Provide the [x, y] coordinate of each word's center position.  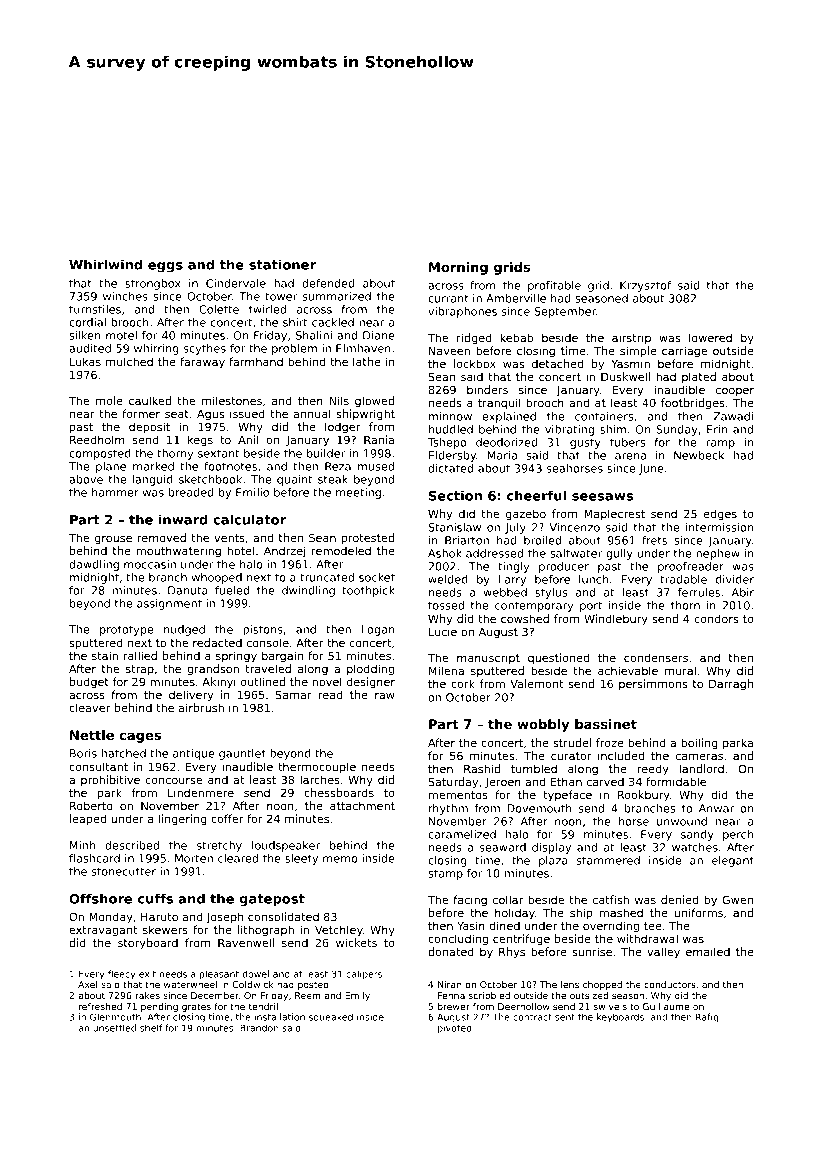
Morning [458, 268]
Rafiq [707, 1018]
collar [508, 899]
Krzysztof [645, 286]
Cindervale [236, 283]
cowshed [525, 618]
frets [654, 540]
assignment [169, 604]
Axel [87, 984]
